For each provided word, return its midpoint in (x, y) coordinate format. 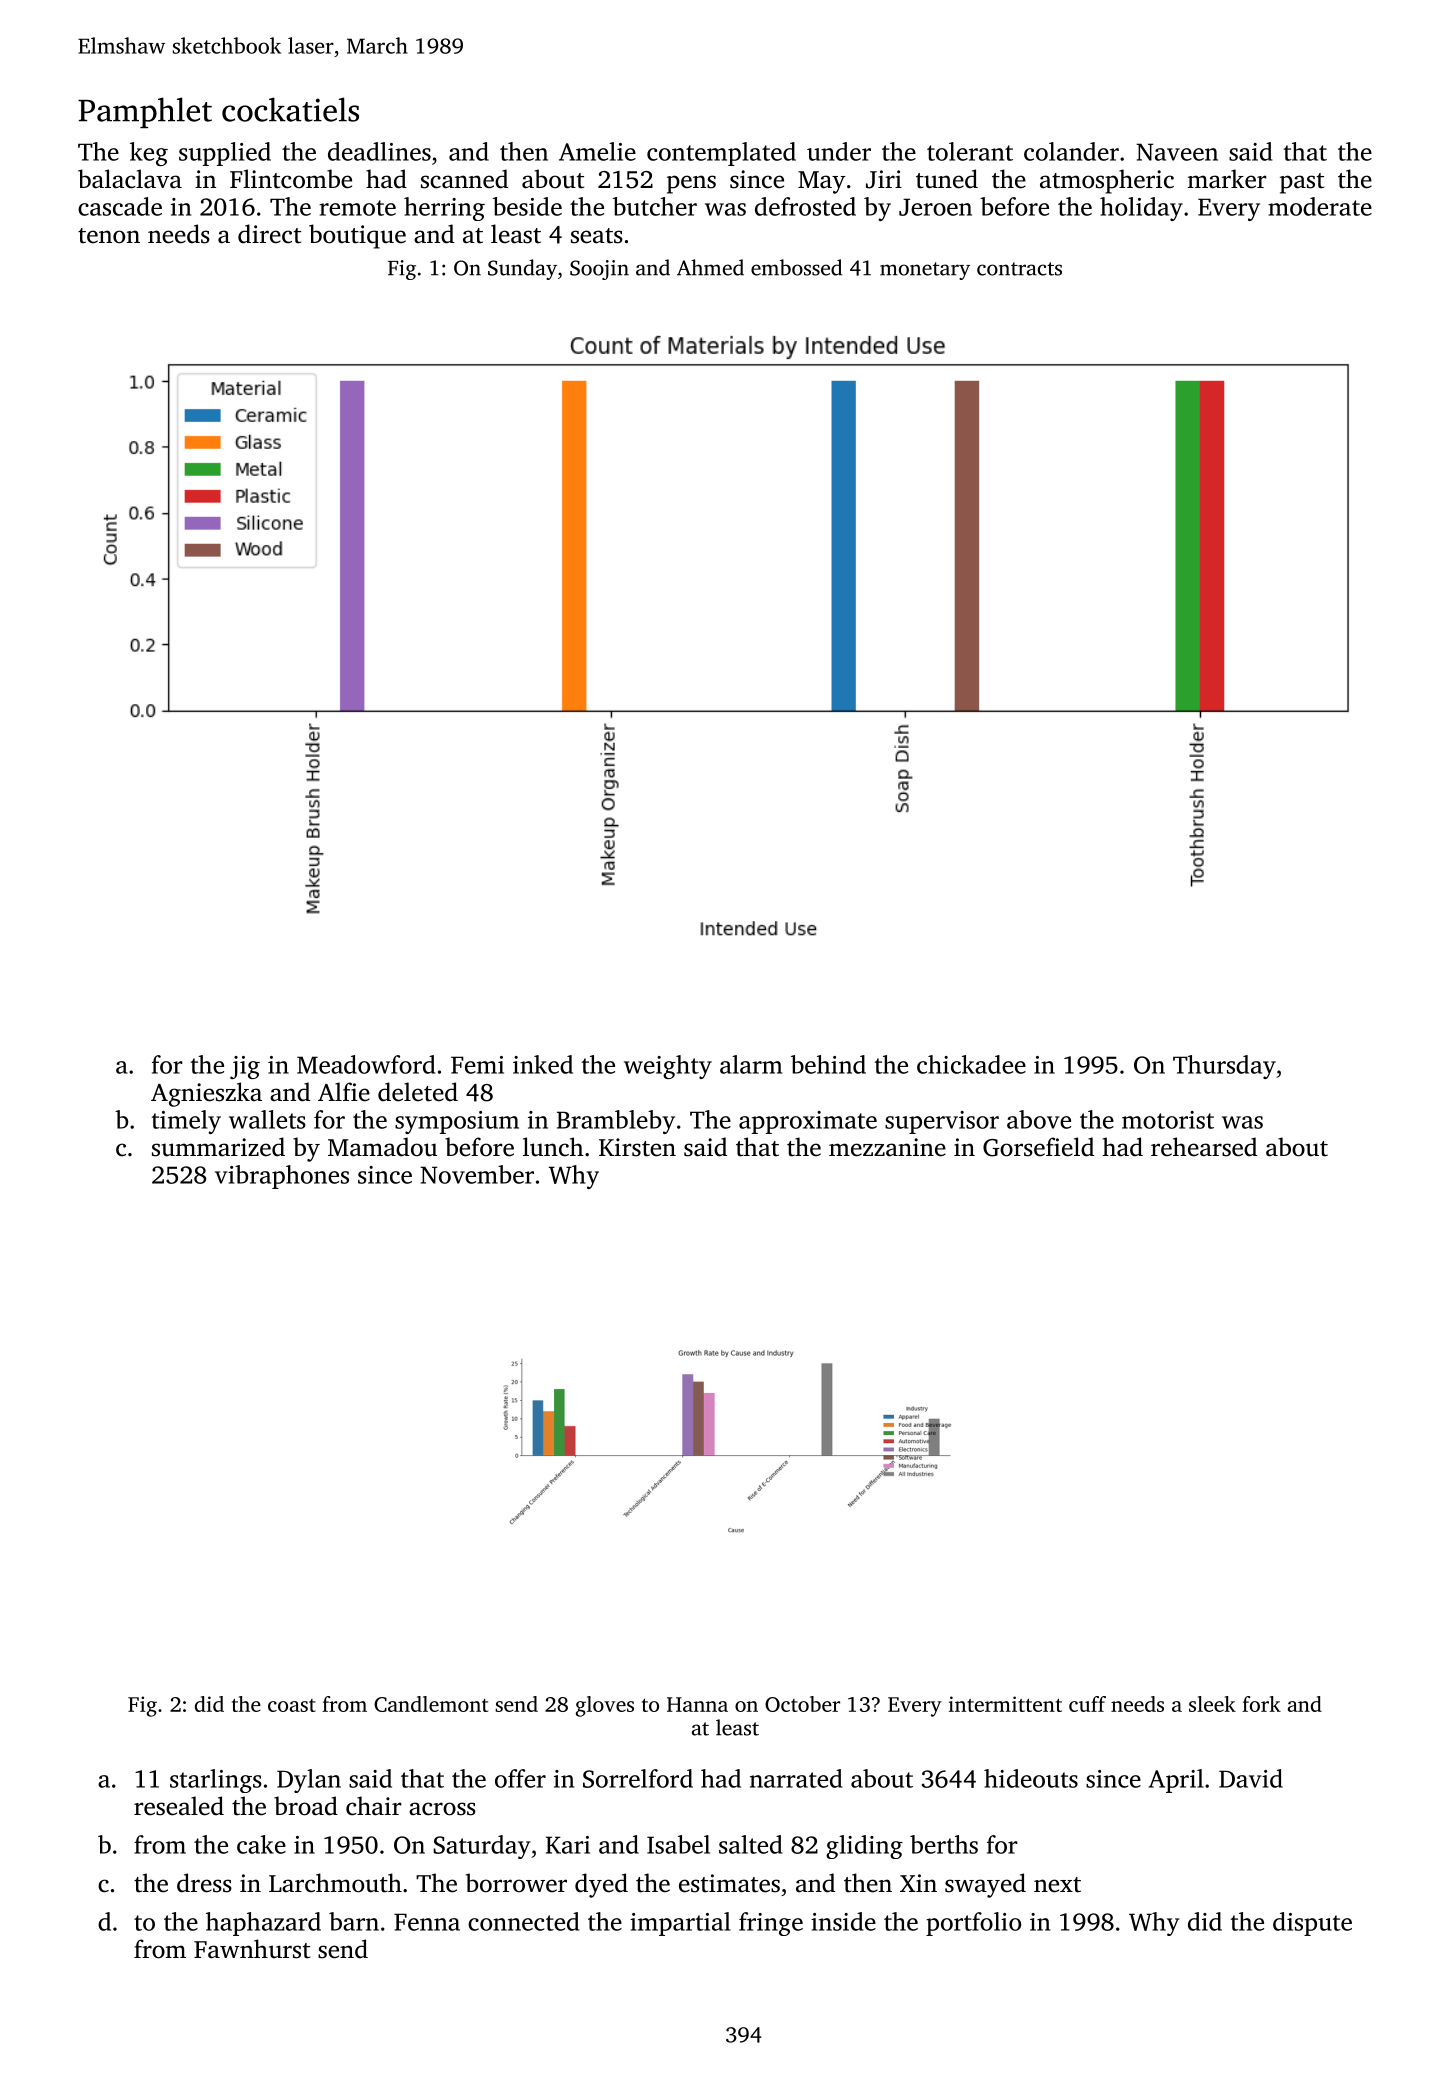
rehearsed (1204, 1147)
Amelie (597, 151)
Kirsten (637, 1147)
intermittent (1005, 1704)
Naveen (1177, 152)
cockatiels (290, 109)
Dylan (309, 1781)
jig (245, 1067)
